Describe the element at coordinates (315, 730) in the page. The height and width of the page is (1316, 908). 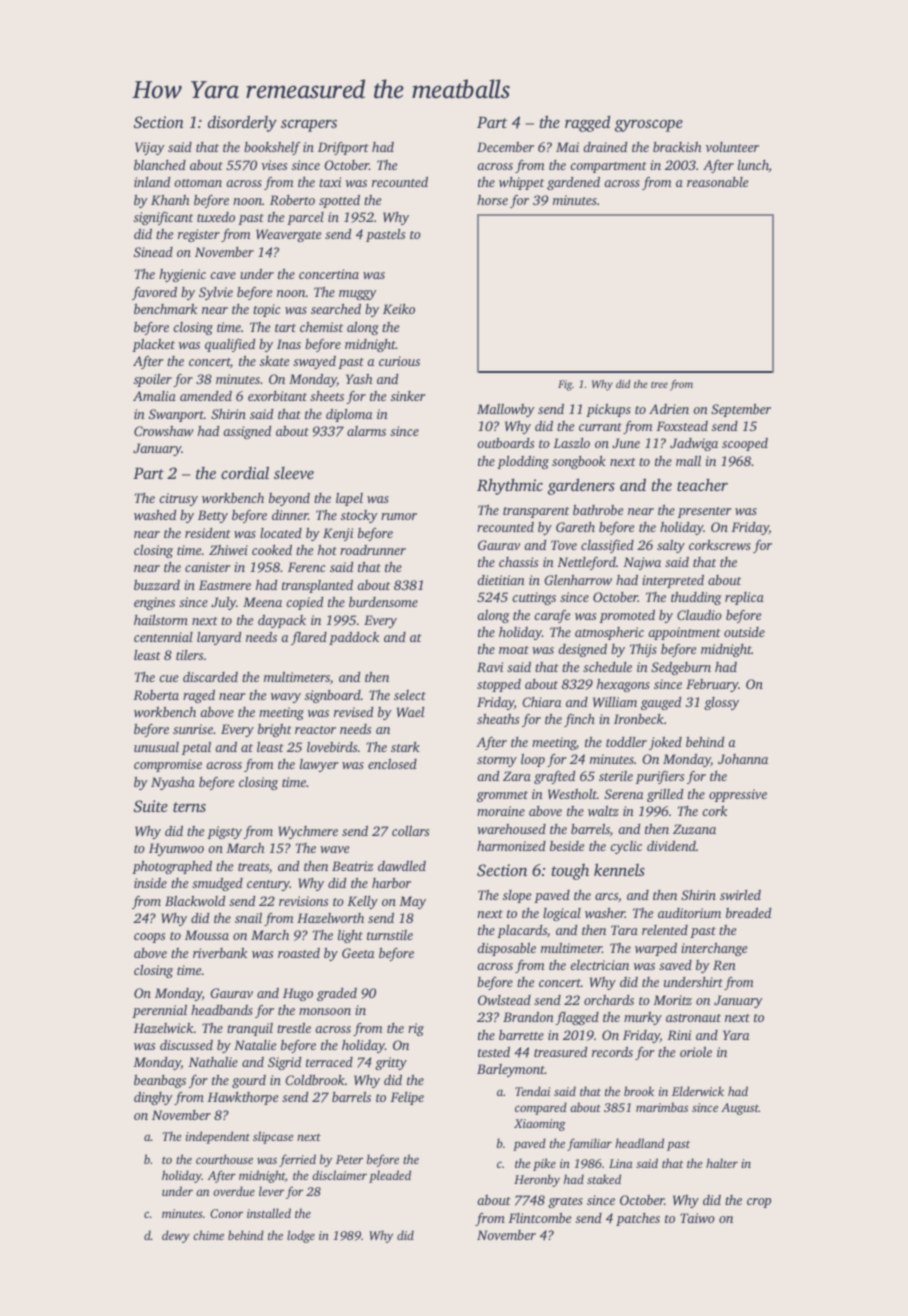
I see `reactor` at that location.
